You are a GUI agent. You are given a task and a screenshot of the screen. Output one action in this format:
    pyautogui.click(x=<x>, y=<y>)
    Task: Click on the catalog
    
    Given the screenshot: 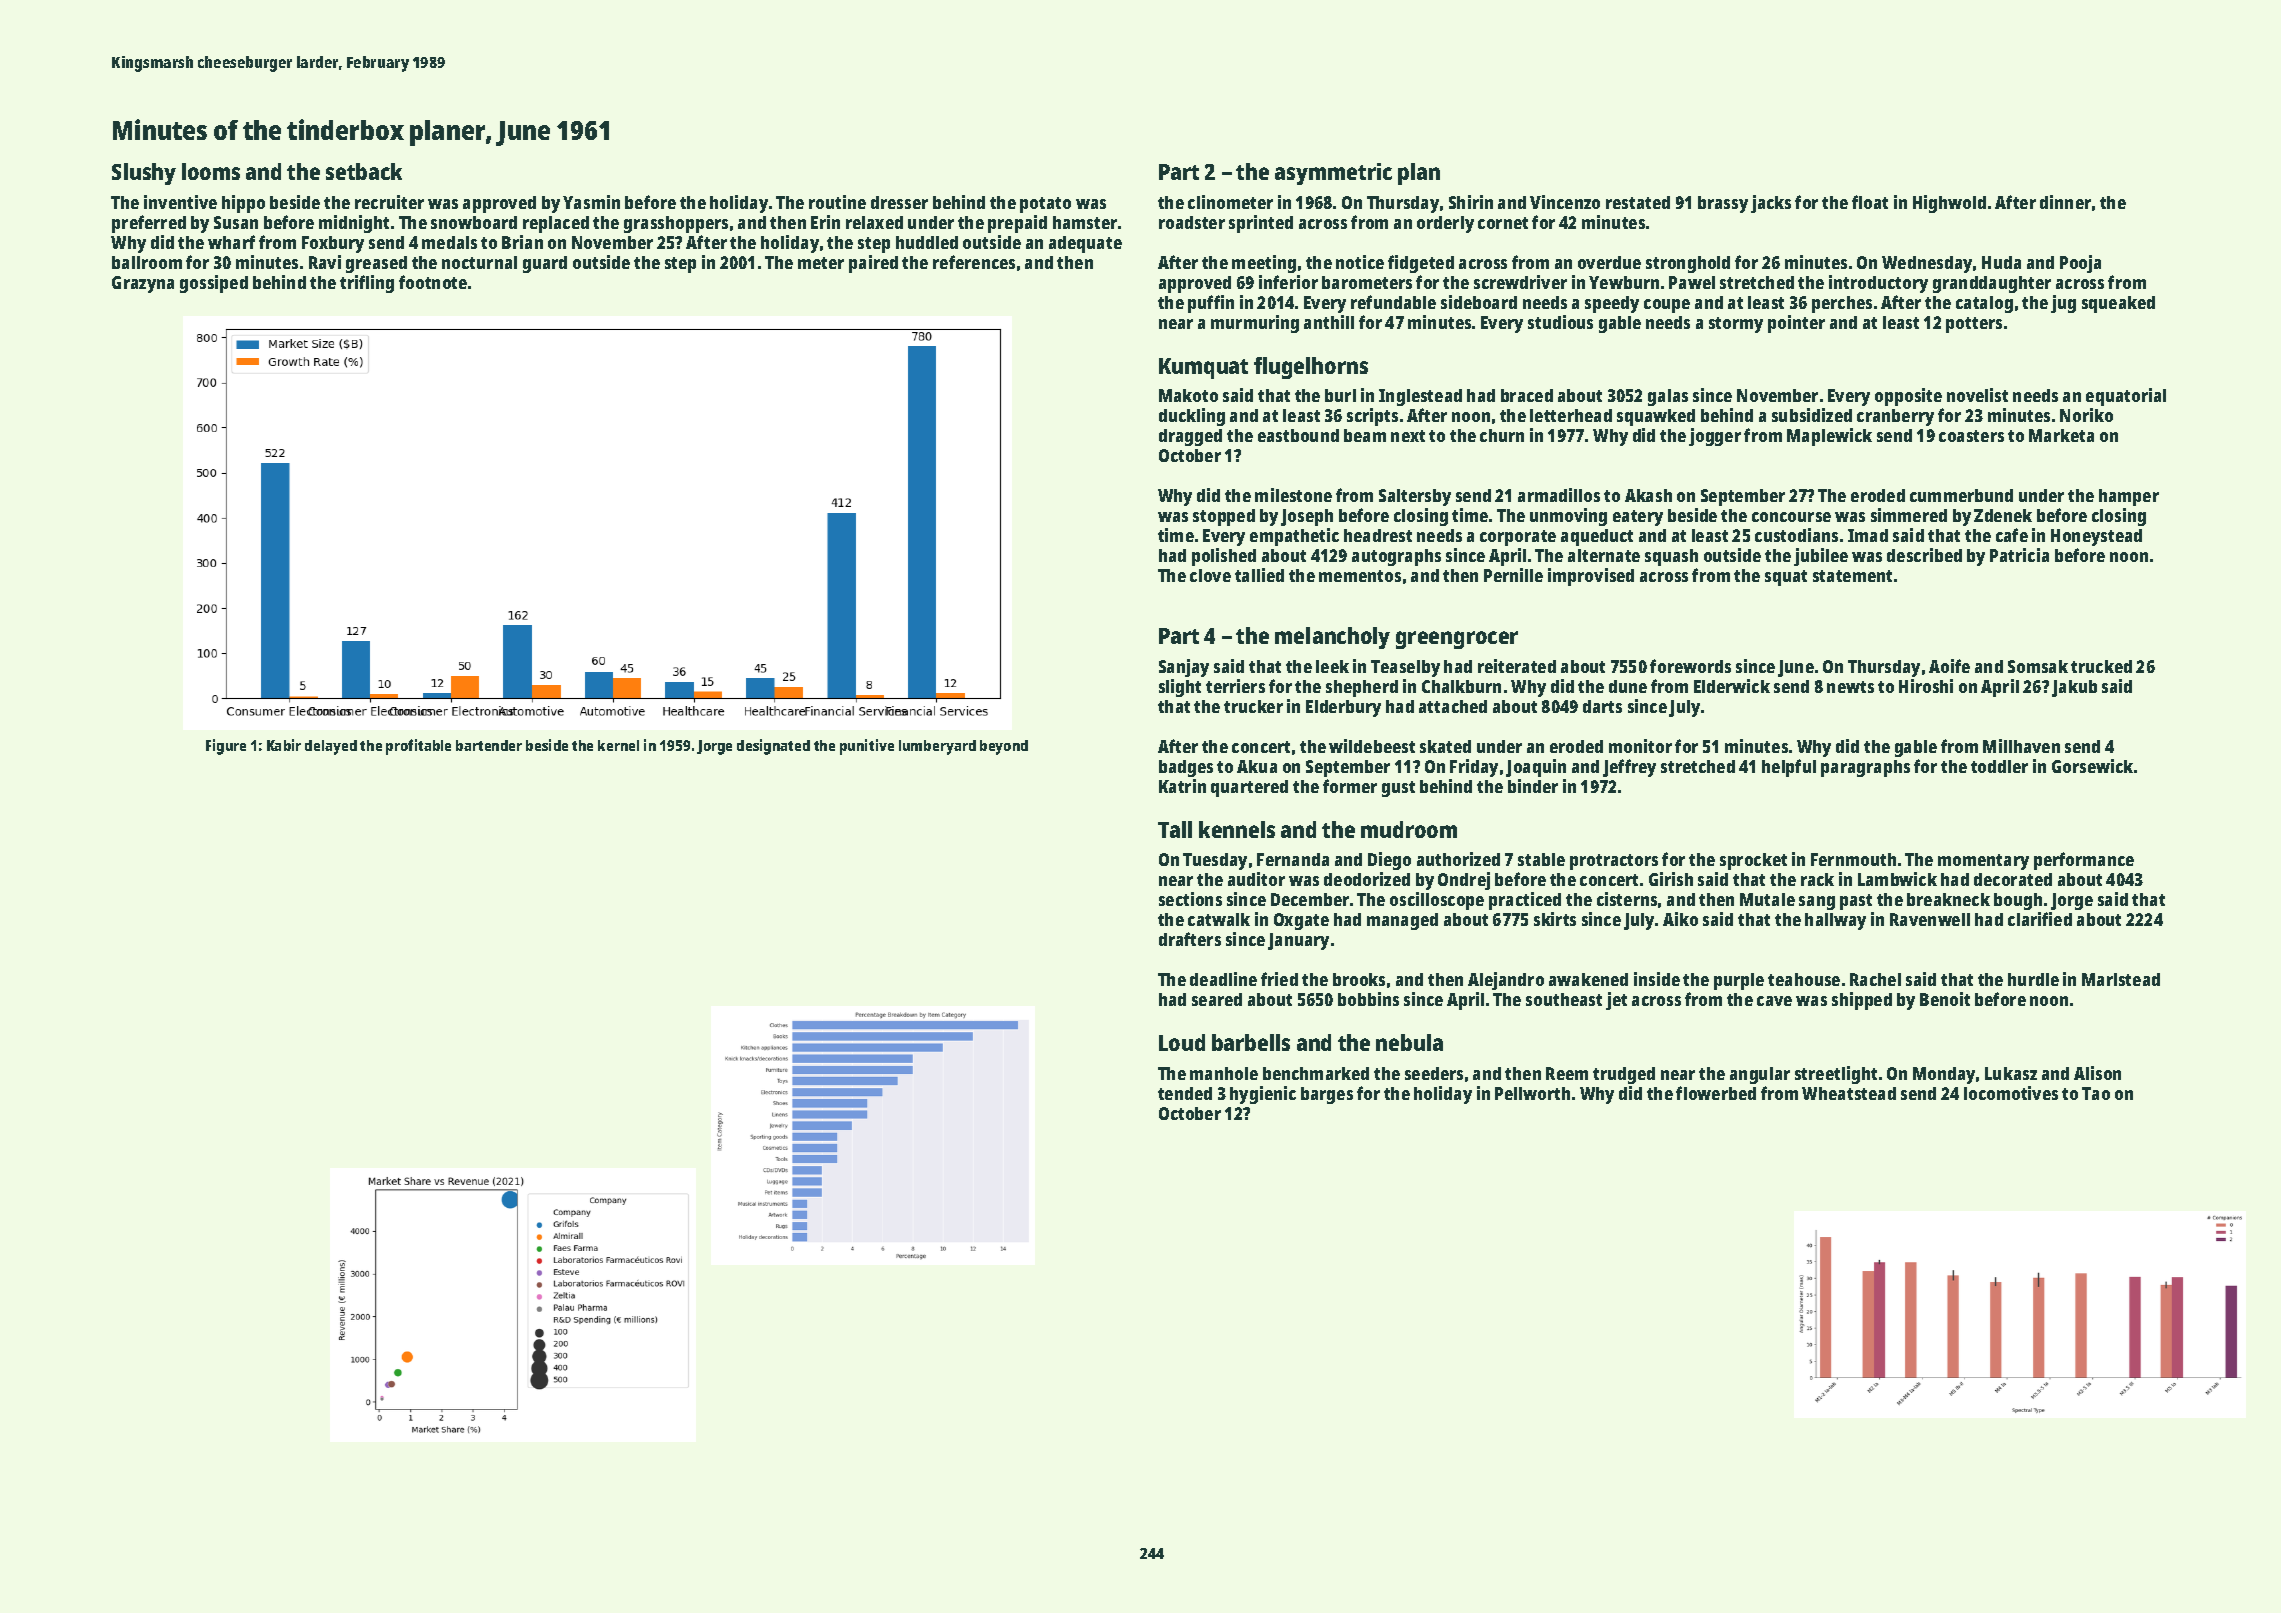 What is the action you would take?
    pyautogui.click(x=1984, y=304)
